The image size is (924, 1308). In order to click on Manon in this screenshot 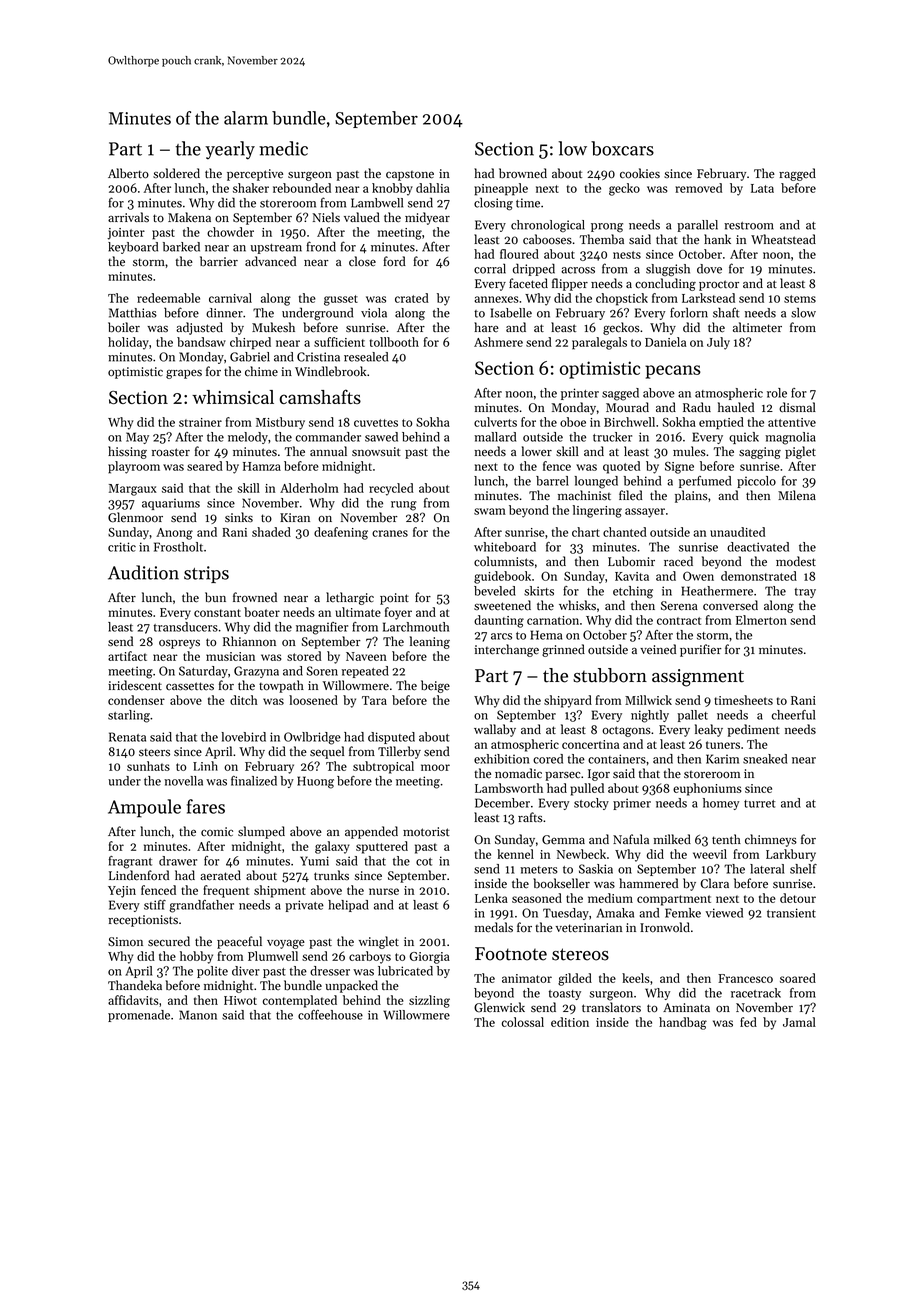, I will do `click(198, 1015)`.
